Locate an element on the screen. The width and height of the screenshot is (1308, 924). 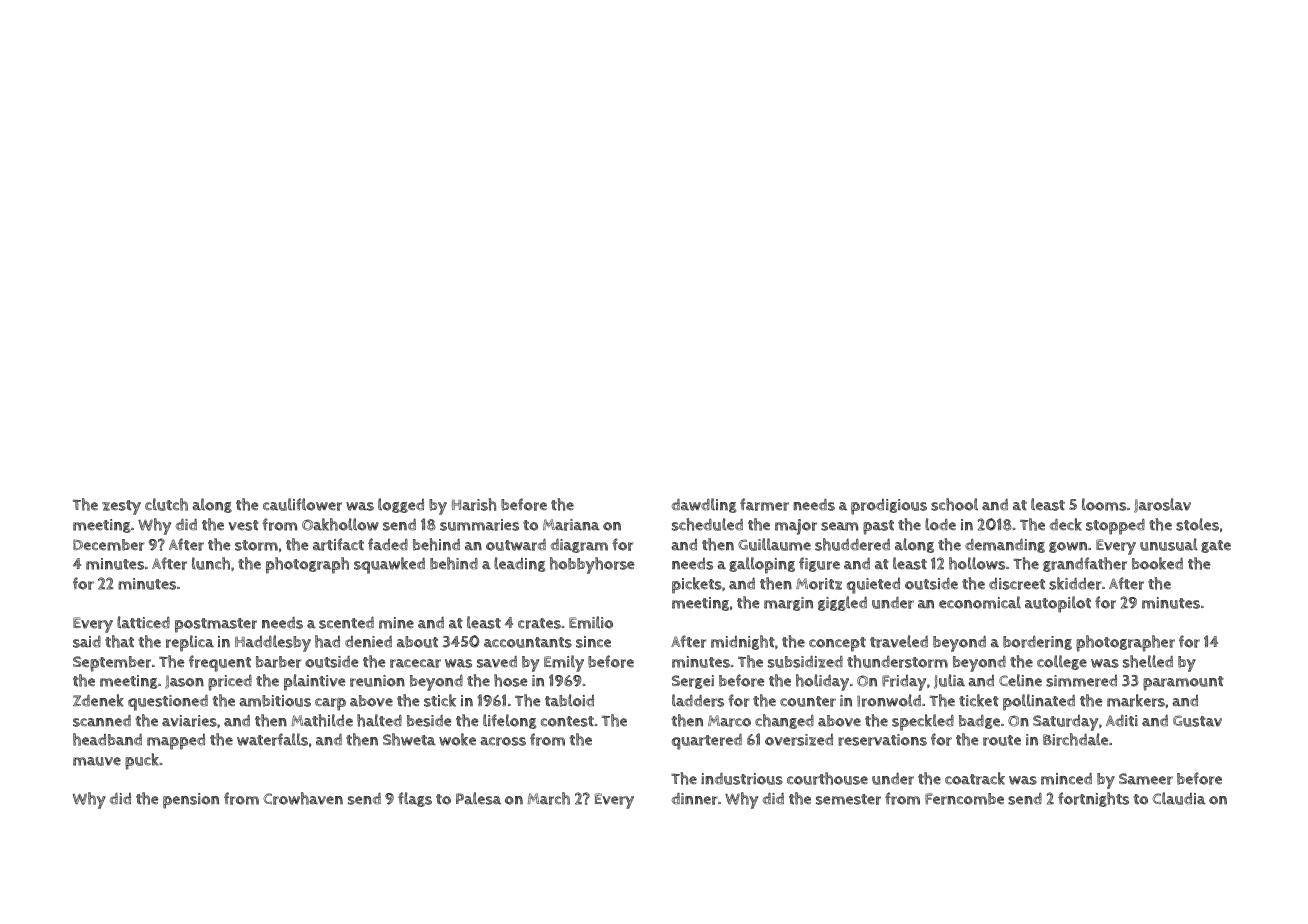
quartered is located at coordinates (707, 742).
